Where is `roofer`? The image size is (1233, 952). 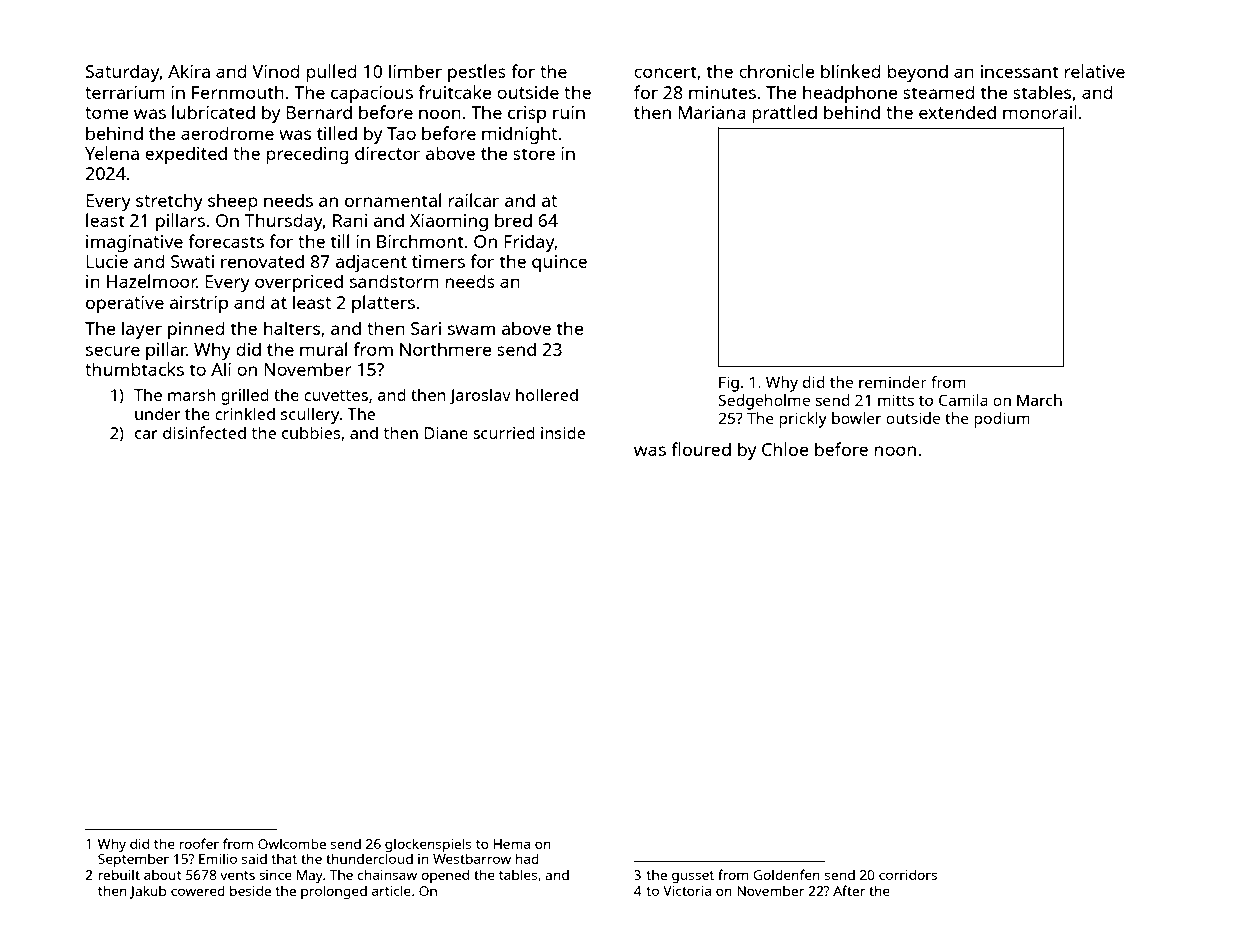
roofer is located at coordinates (199, 843).
